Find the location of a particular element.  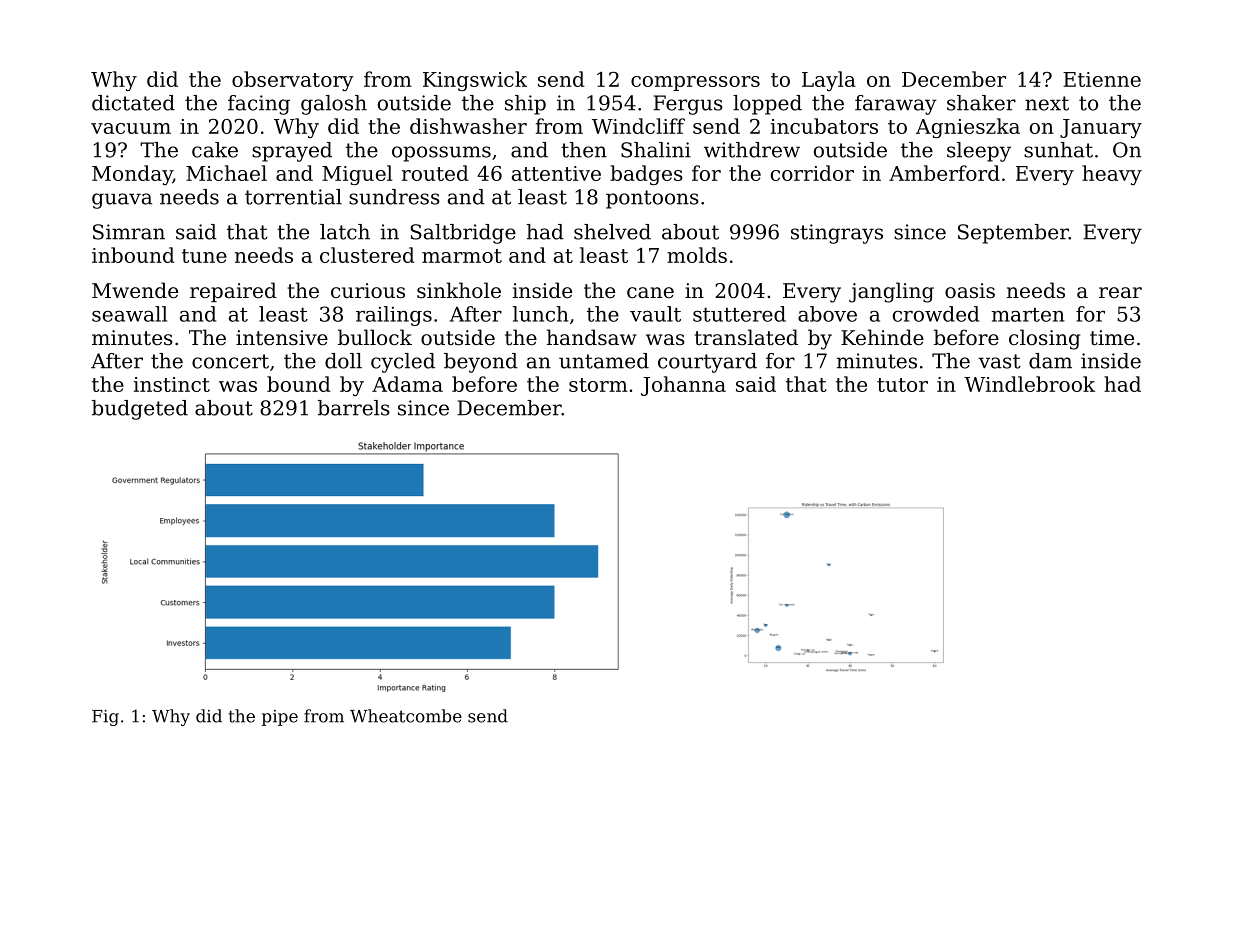

tutor is located at coordinates (902, 385).
